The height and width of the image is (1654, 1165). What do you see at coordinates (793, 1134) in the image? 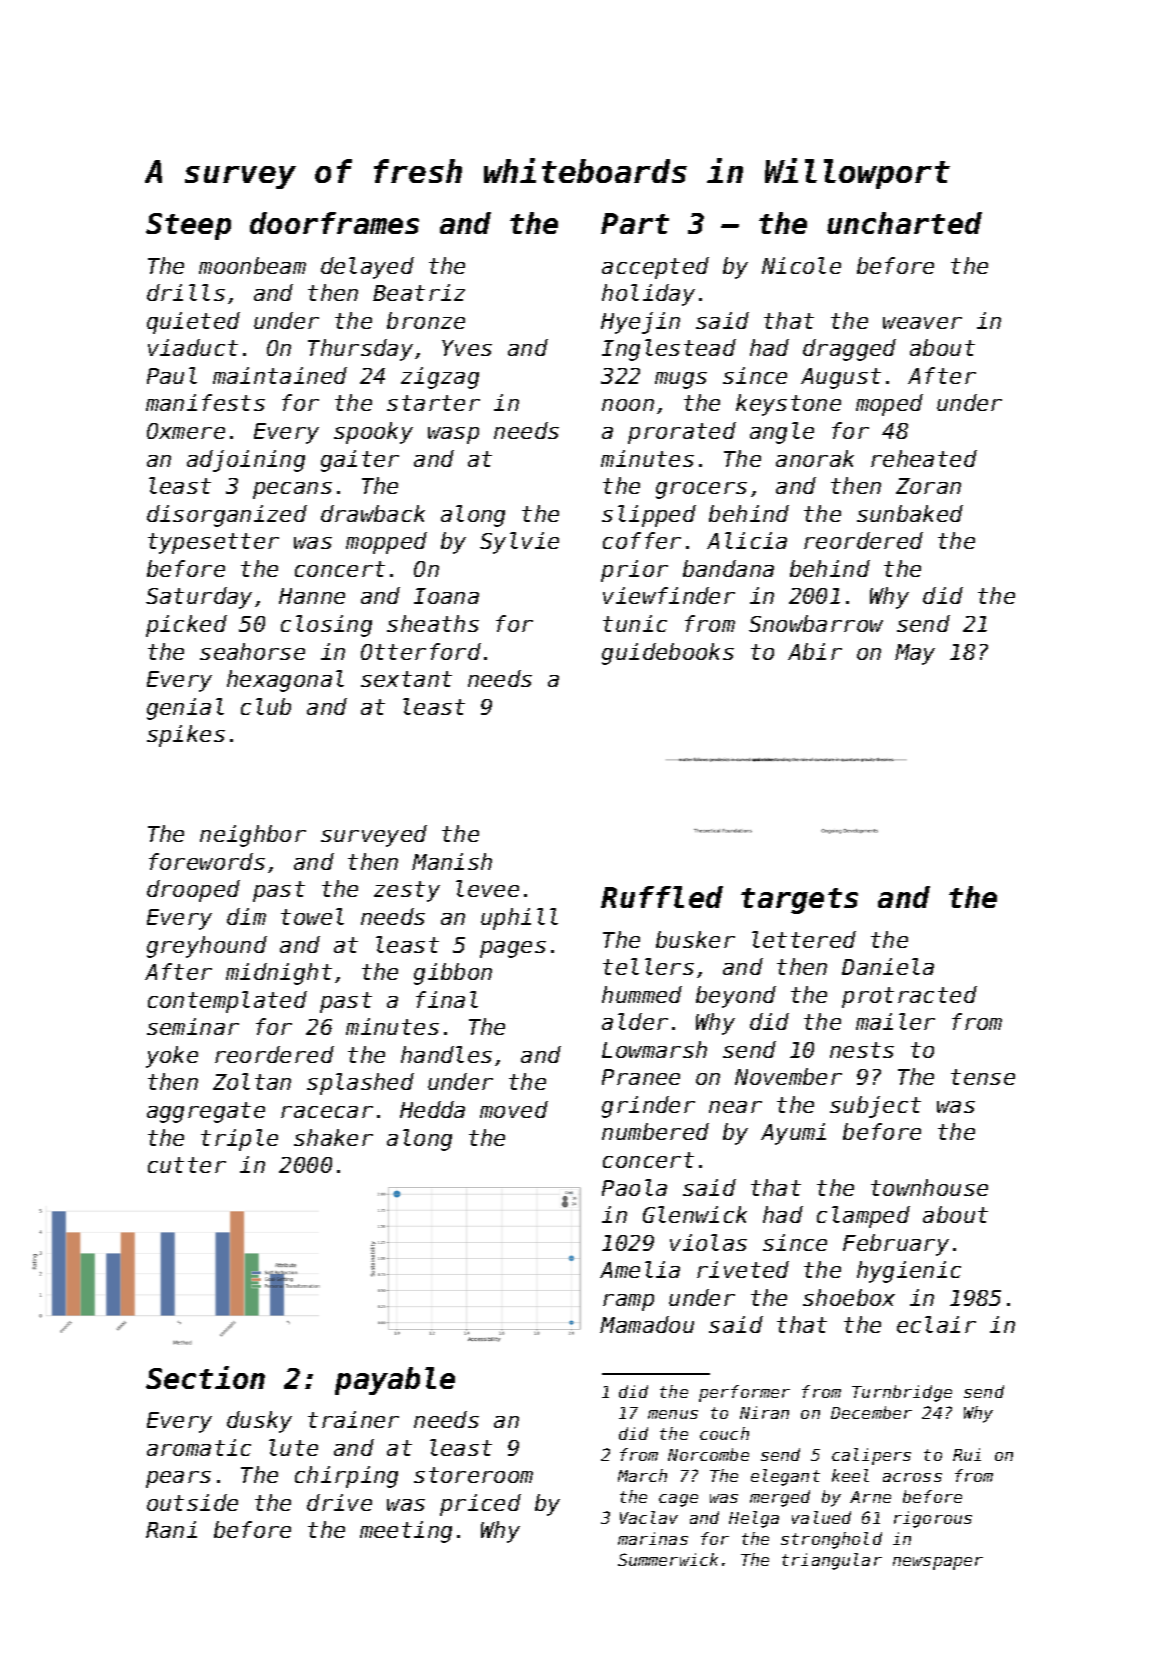
I see `Ayumi` at bounding box center [793, 1134].
